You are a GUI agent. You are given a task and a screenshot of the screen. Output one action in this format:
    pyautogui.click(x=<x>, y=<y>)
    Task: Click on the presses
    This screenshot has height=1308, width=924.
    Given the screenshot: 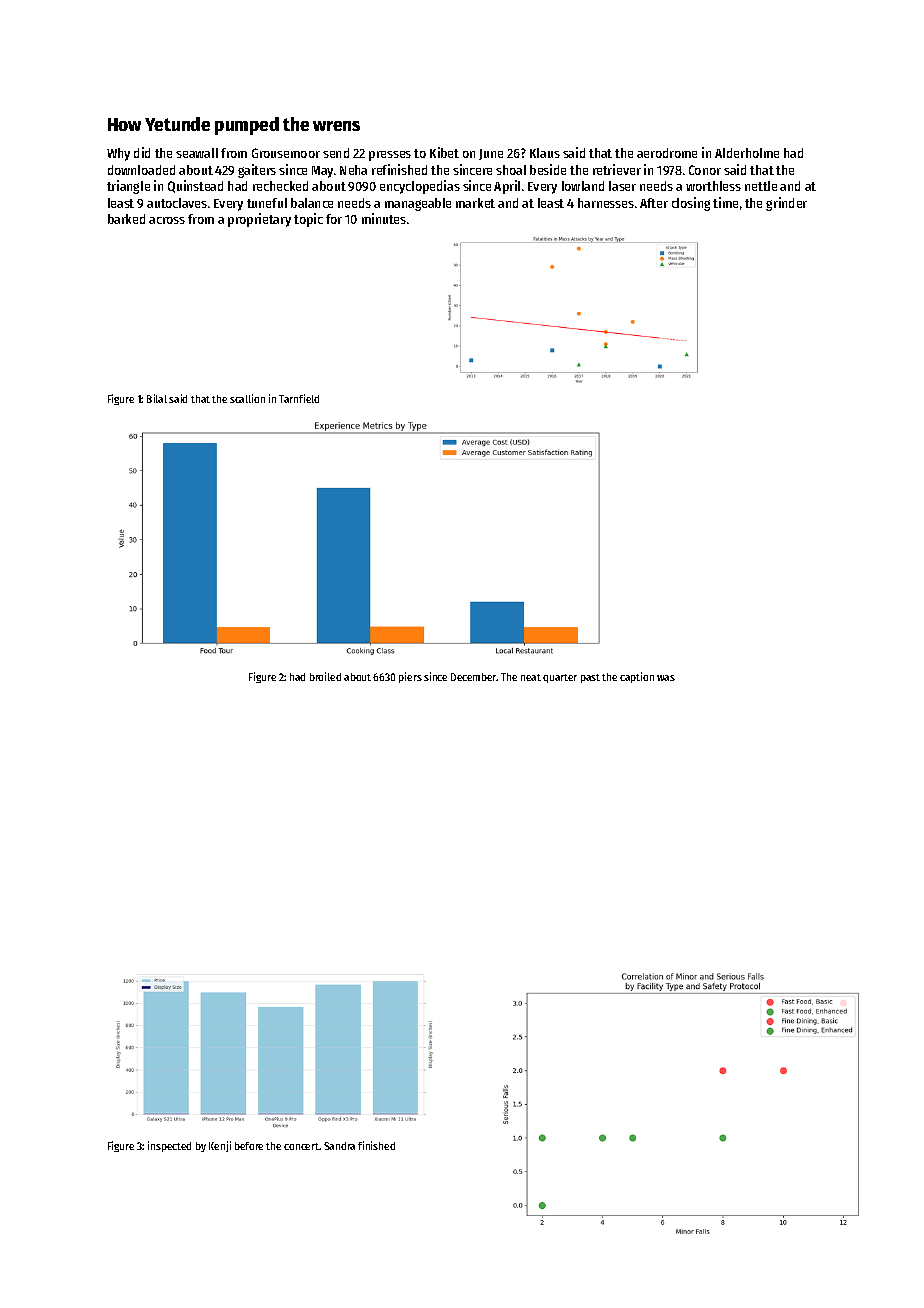 What is the action you would take?
    pyautogui.click(x=390, y=156)
